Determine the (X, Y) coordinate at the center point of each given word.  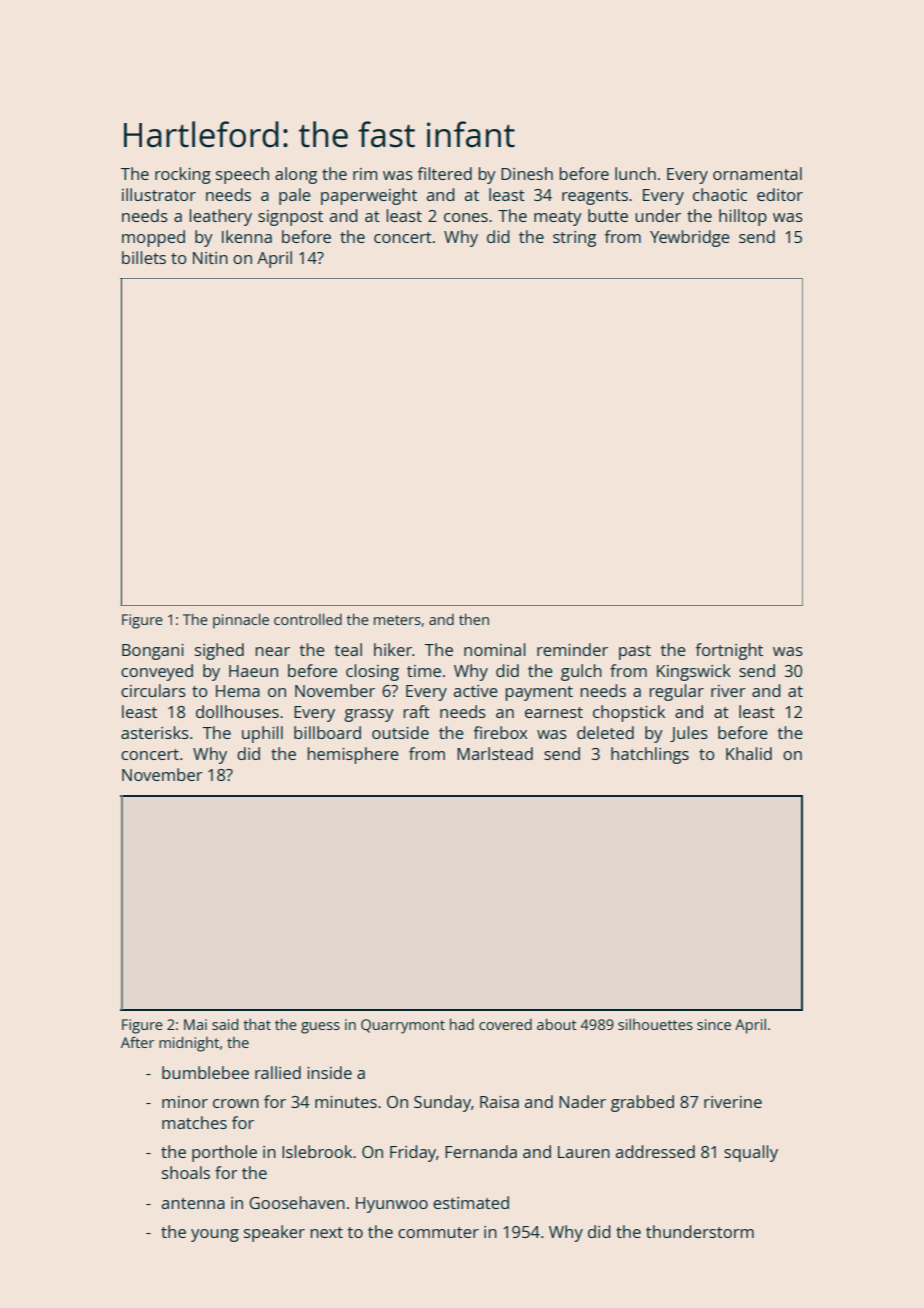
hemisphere (353, 755)
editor (780, 194)
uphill (262, 734)
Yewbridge (690, 238)
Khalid (749, 753)
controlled (308, 619)
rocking (183, 175)
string (574, 239)
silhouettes (655, 1024)
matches (194, 1122)
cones (466, 217)
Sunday (442, 1103)
